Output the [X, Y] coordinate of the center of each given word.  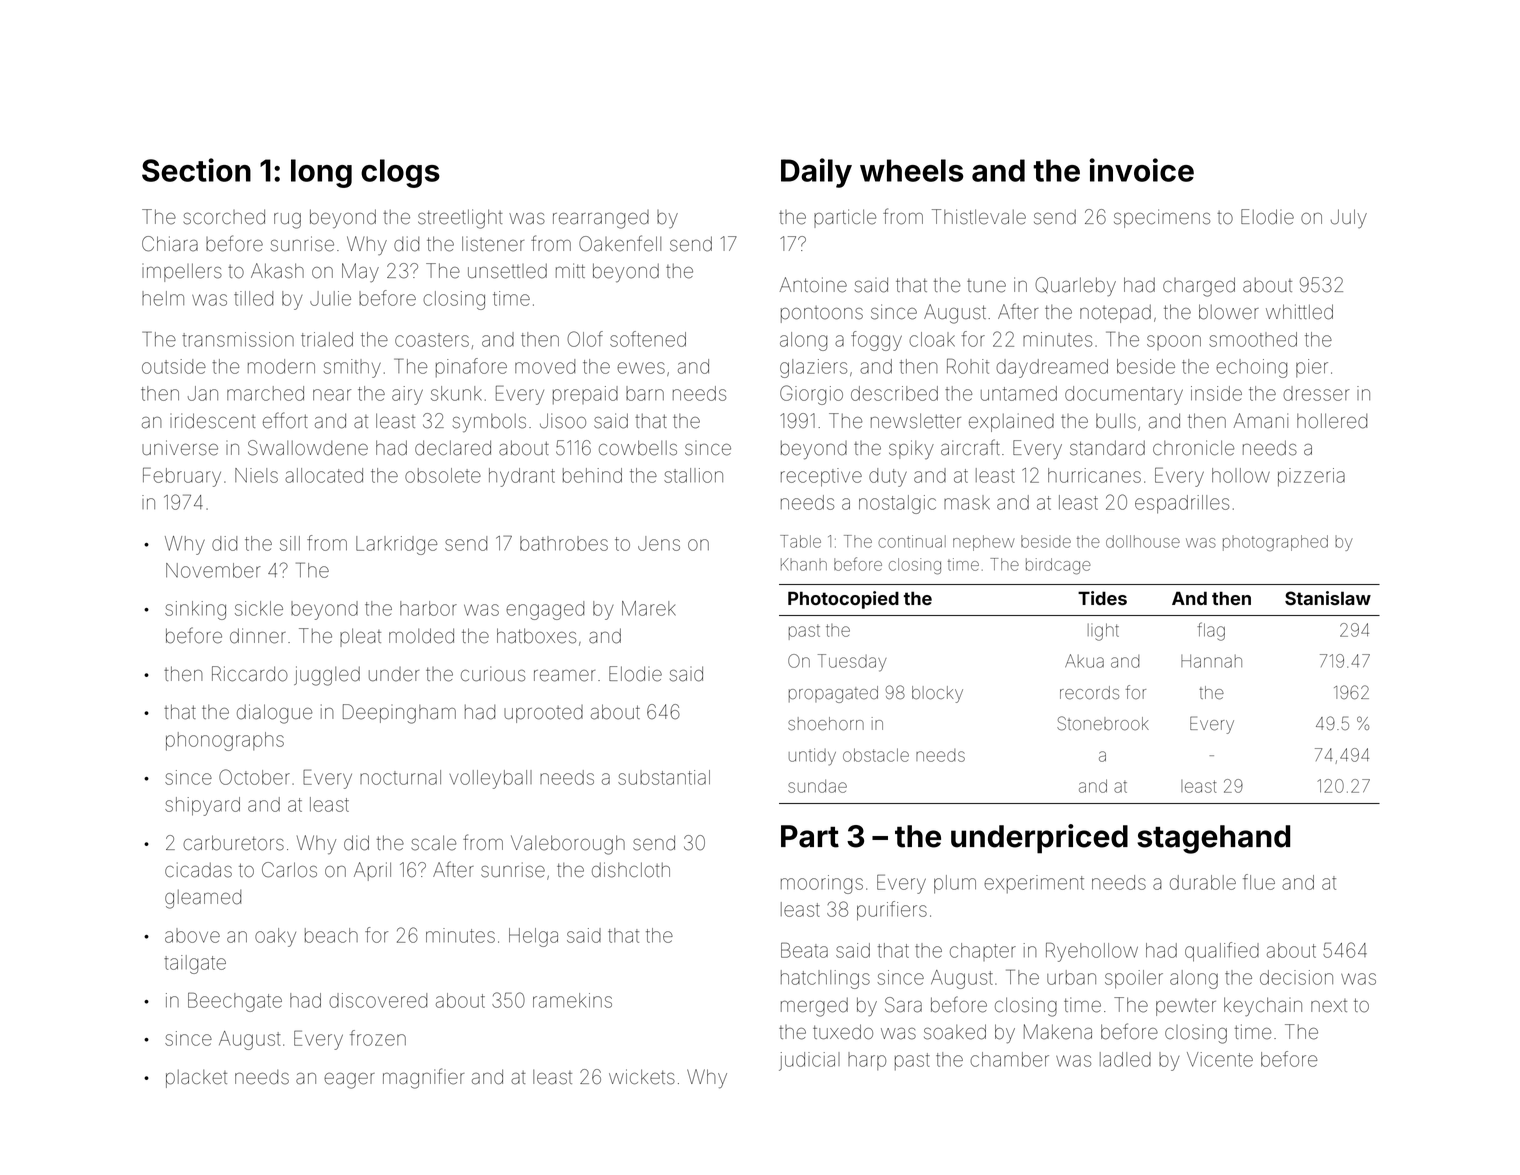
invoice [1141, 170]
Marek [649, 608]
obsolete [443, 475]
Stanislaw [1328, 598]
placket [196, 1079]
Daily [816, 173]
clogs [400, 173]
